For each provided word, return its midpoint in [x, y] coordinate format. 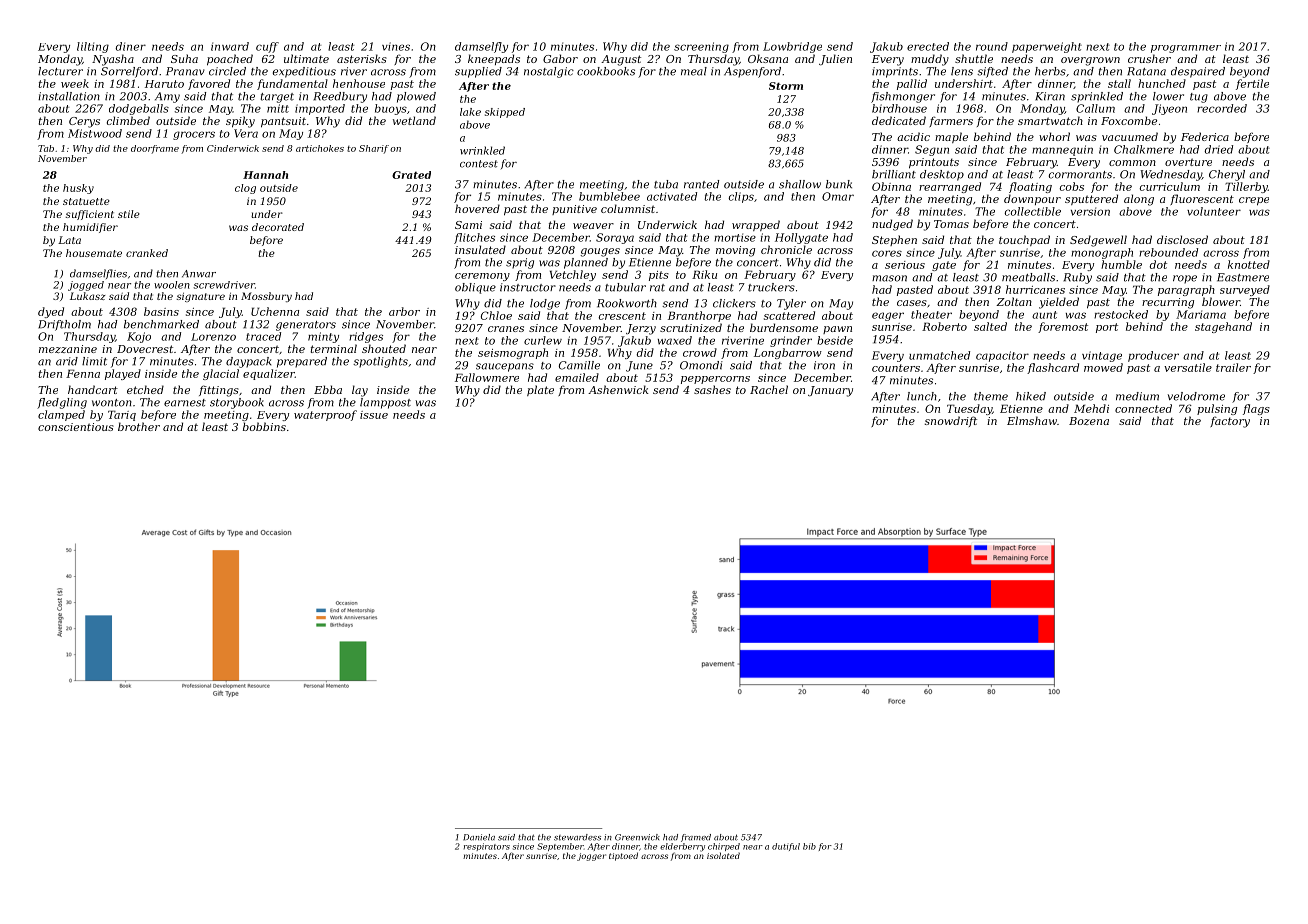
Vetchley [573, 275]
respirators [487, 847]
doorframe [155, 149]
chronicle [786, 249]
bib [809, 846]
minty [323, 337]
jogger [591, 857]
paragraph [1186, 290]
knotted [1249, 264]
